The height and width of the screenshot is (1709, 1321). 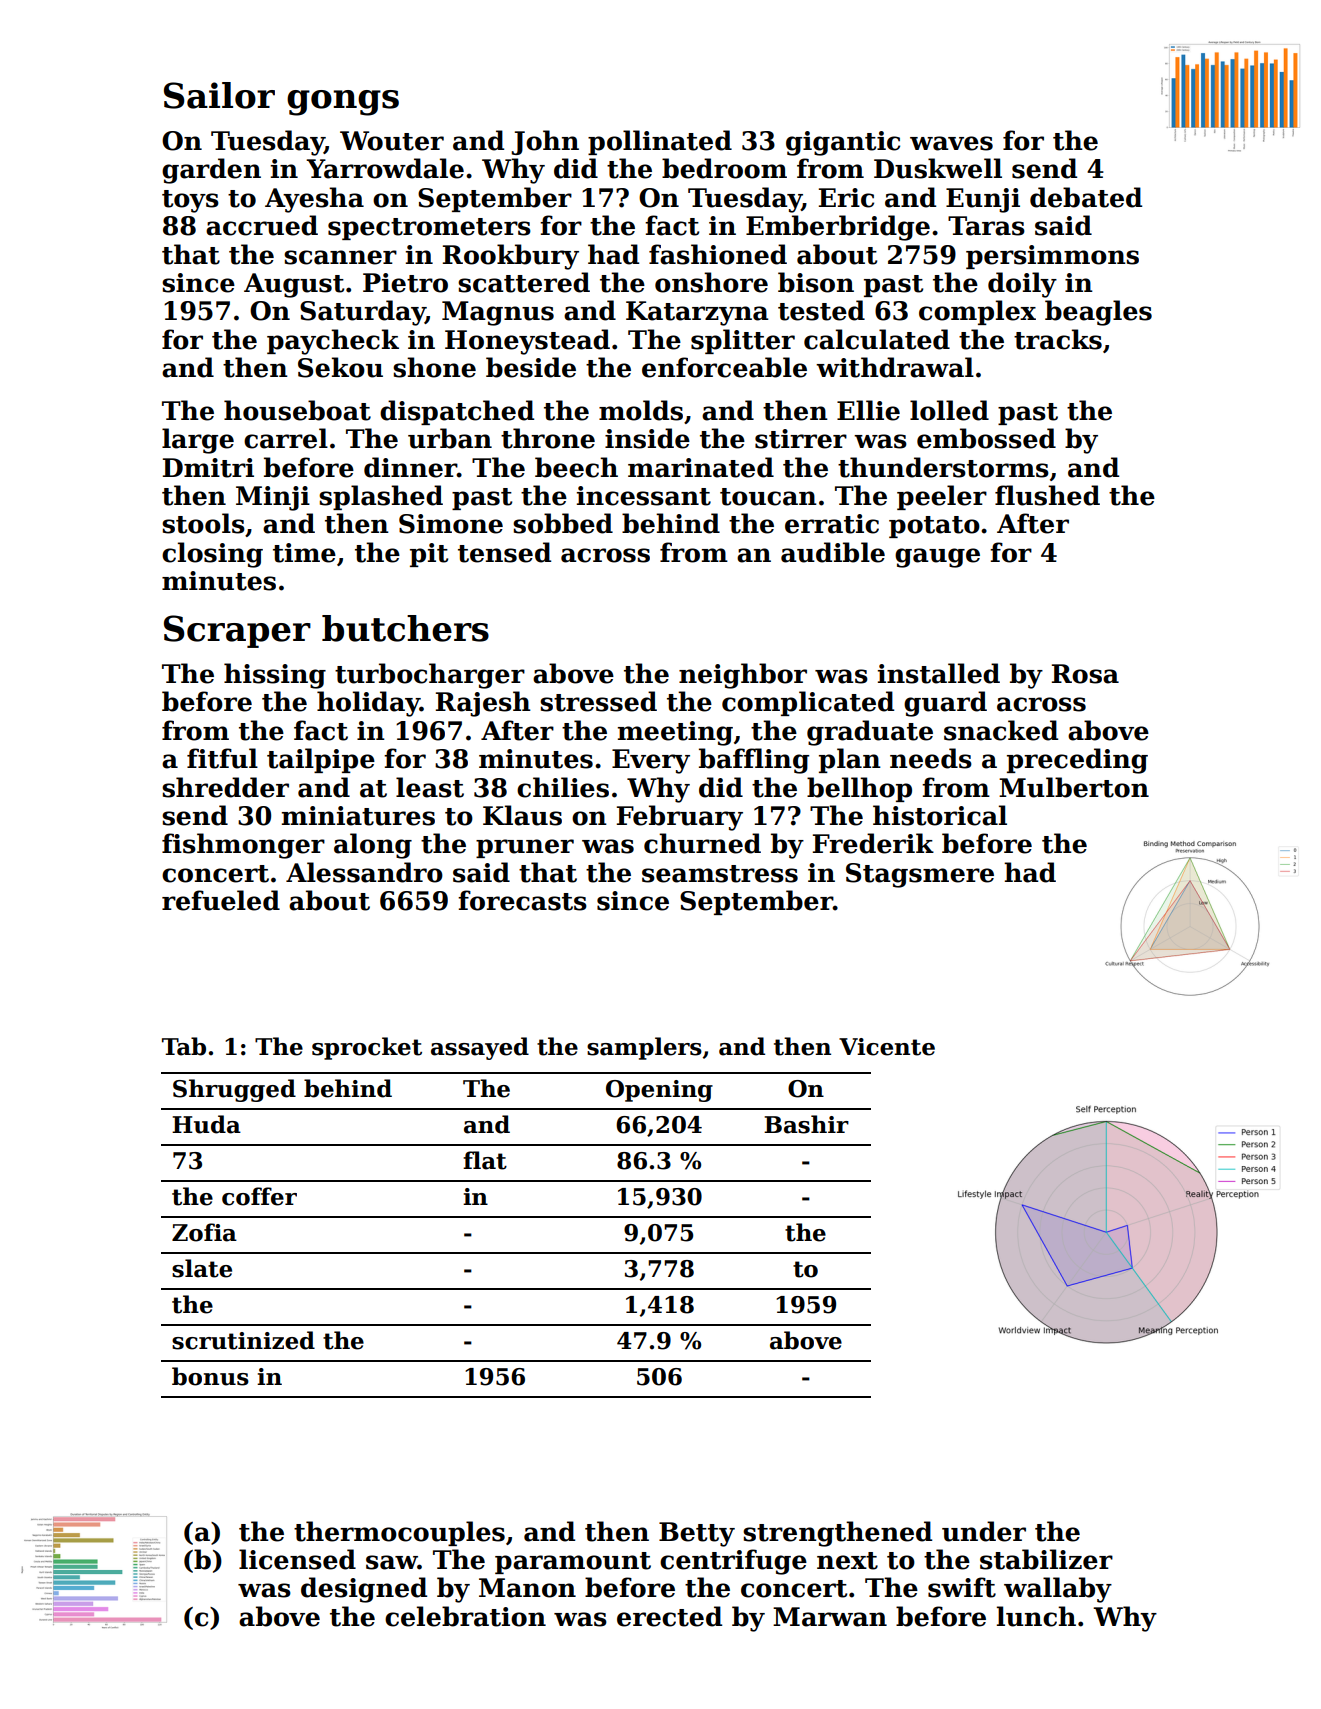 I want to click on Stagsmere, so click(x=920, y=875).
